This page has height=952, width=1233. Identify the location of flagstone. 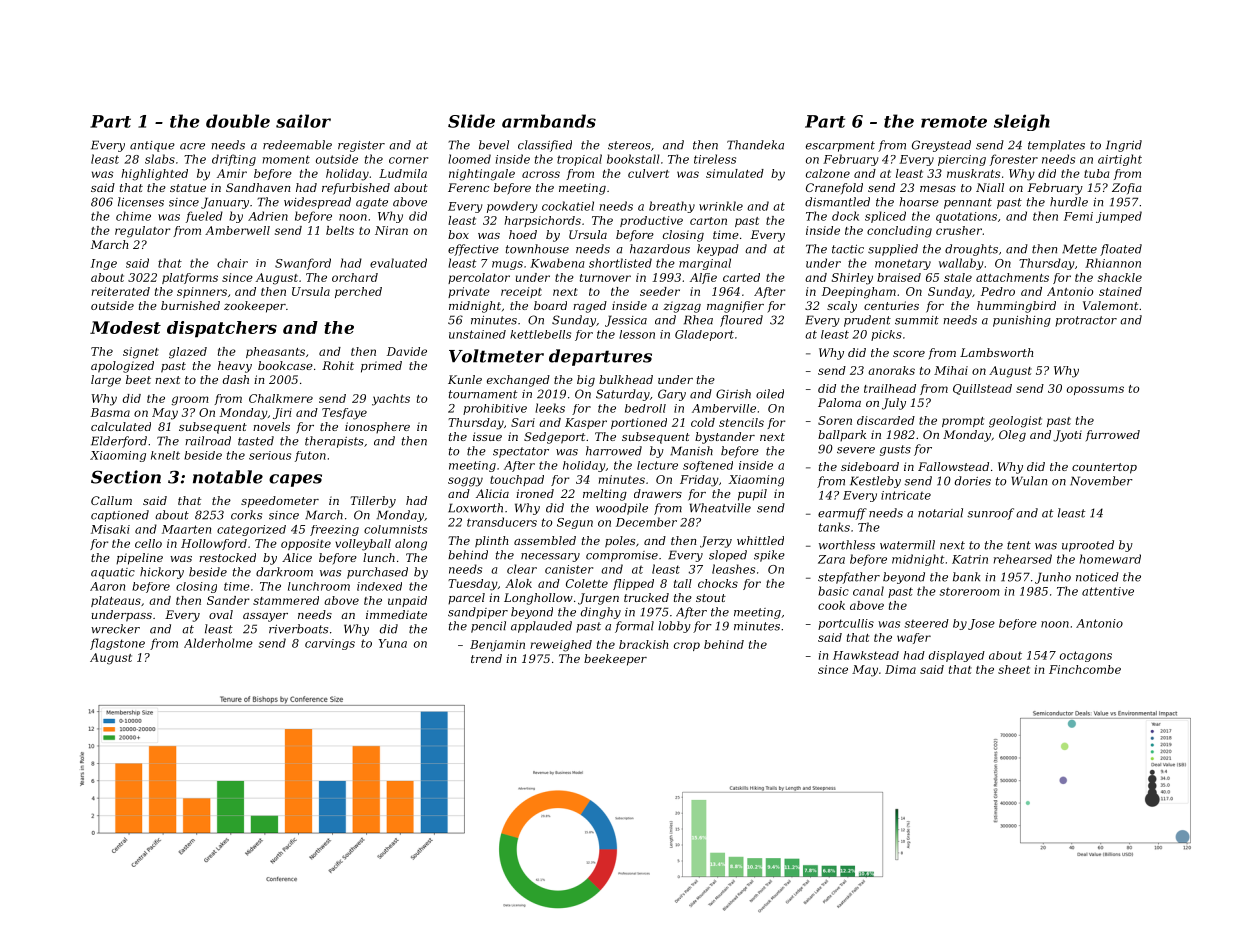
(117, 644).
